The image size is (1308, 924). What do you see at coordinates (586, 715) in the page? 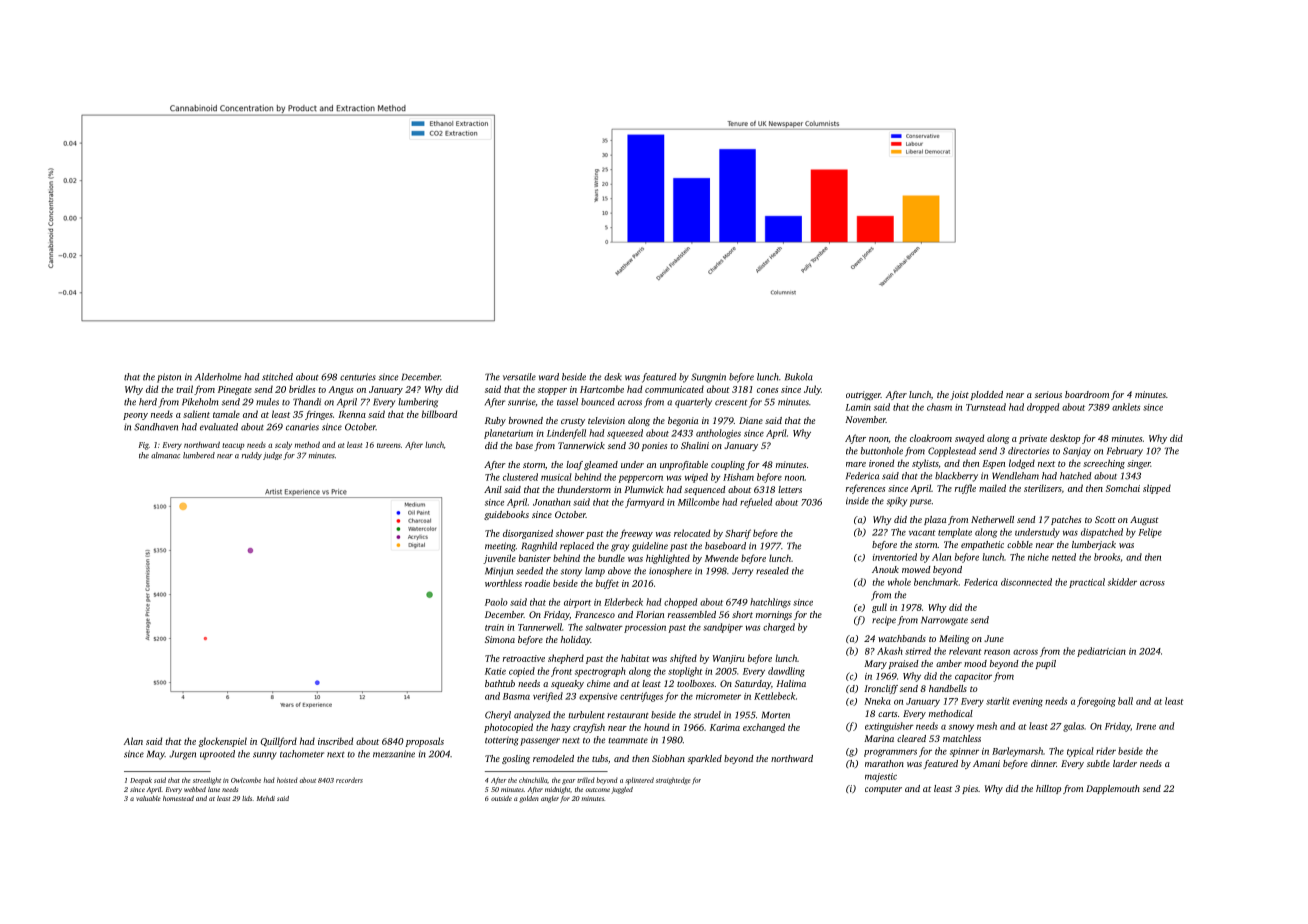
I see `turbulent` at bounding box center [586, 715].
